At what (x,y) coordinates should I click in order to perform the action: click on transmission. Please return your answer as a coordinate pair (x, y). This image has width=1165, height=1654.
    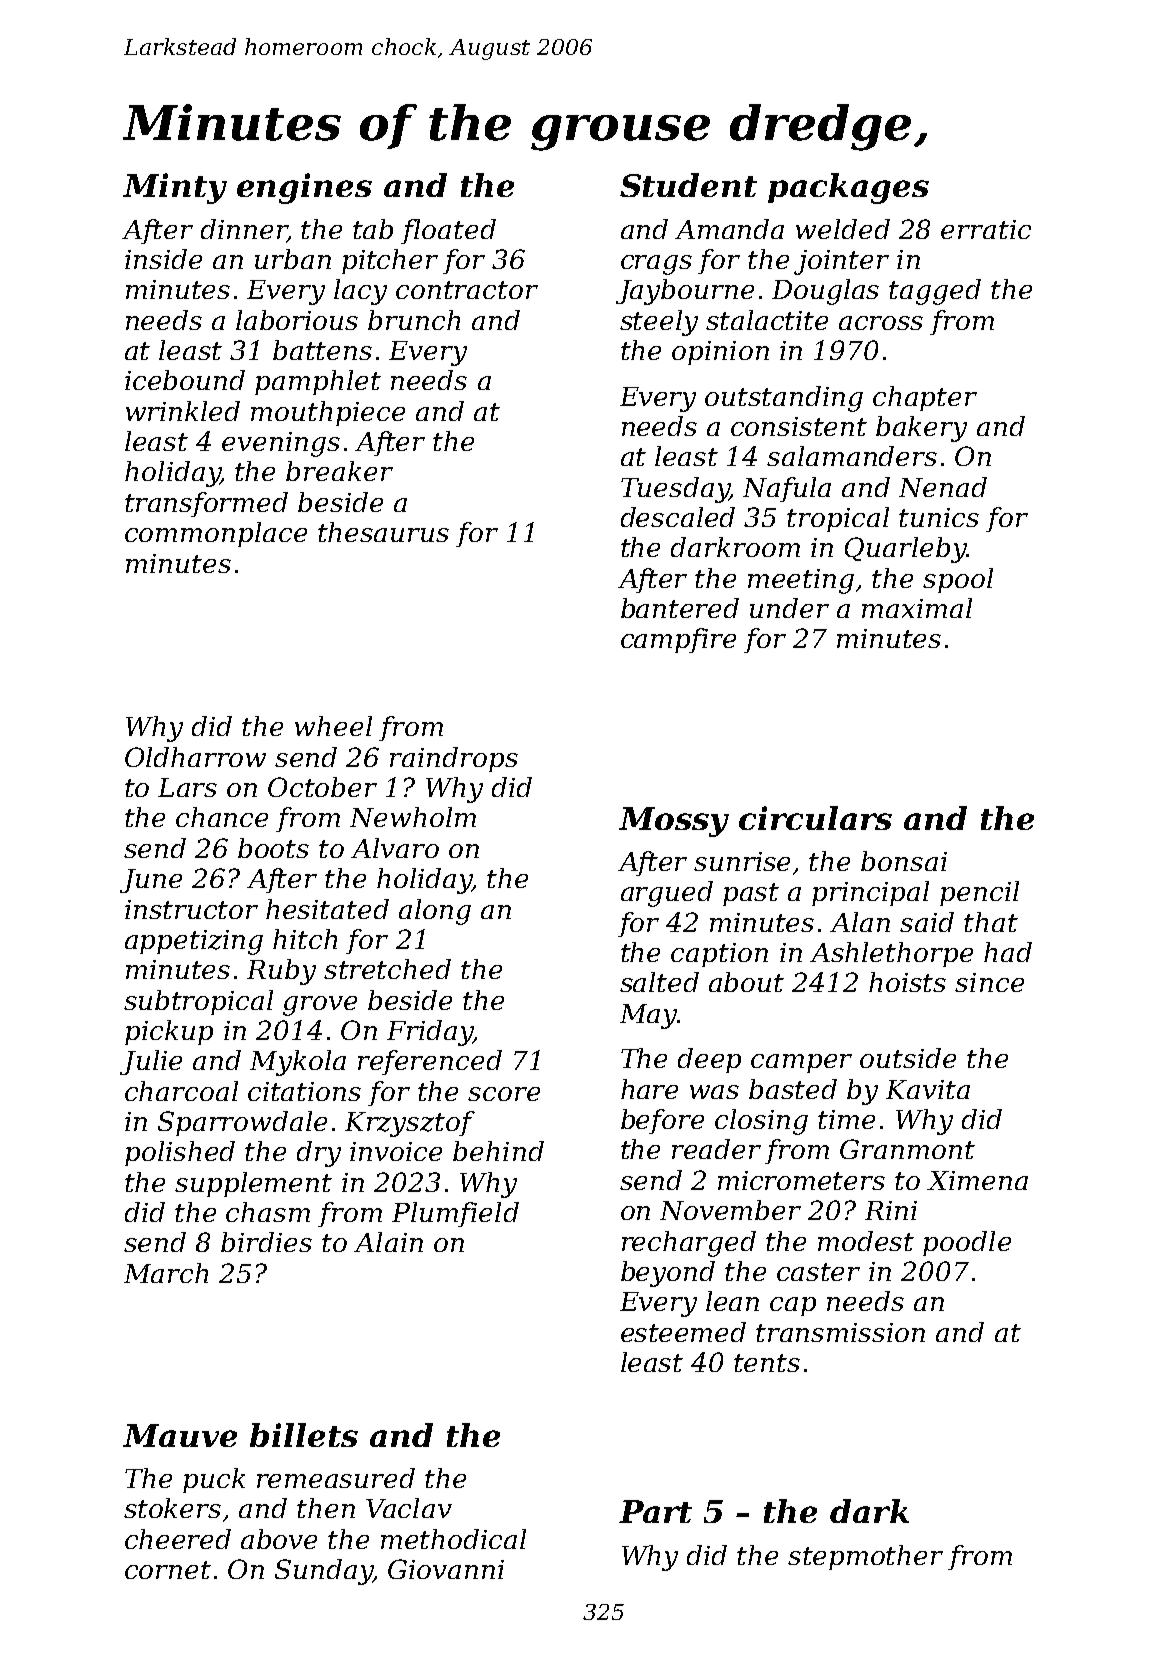
    Looking at the image, I should click on (840, 1332).
